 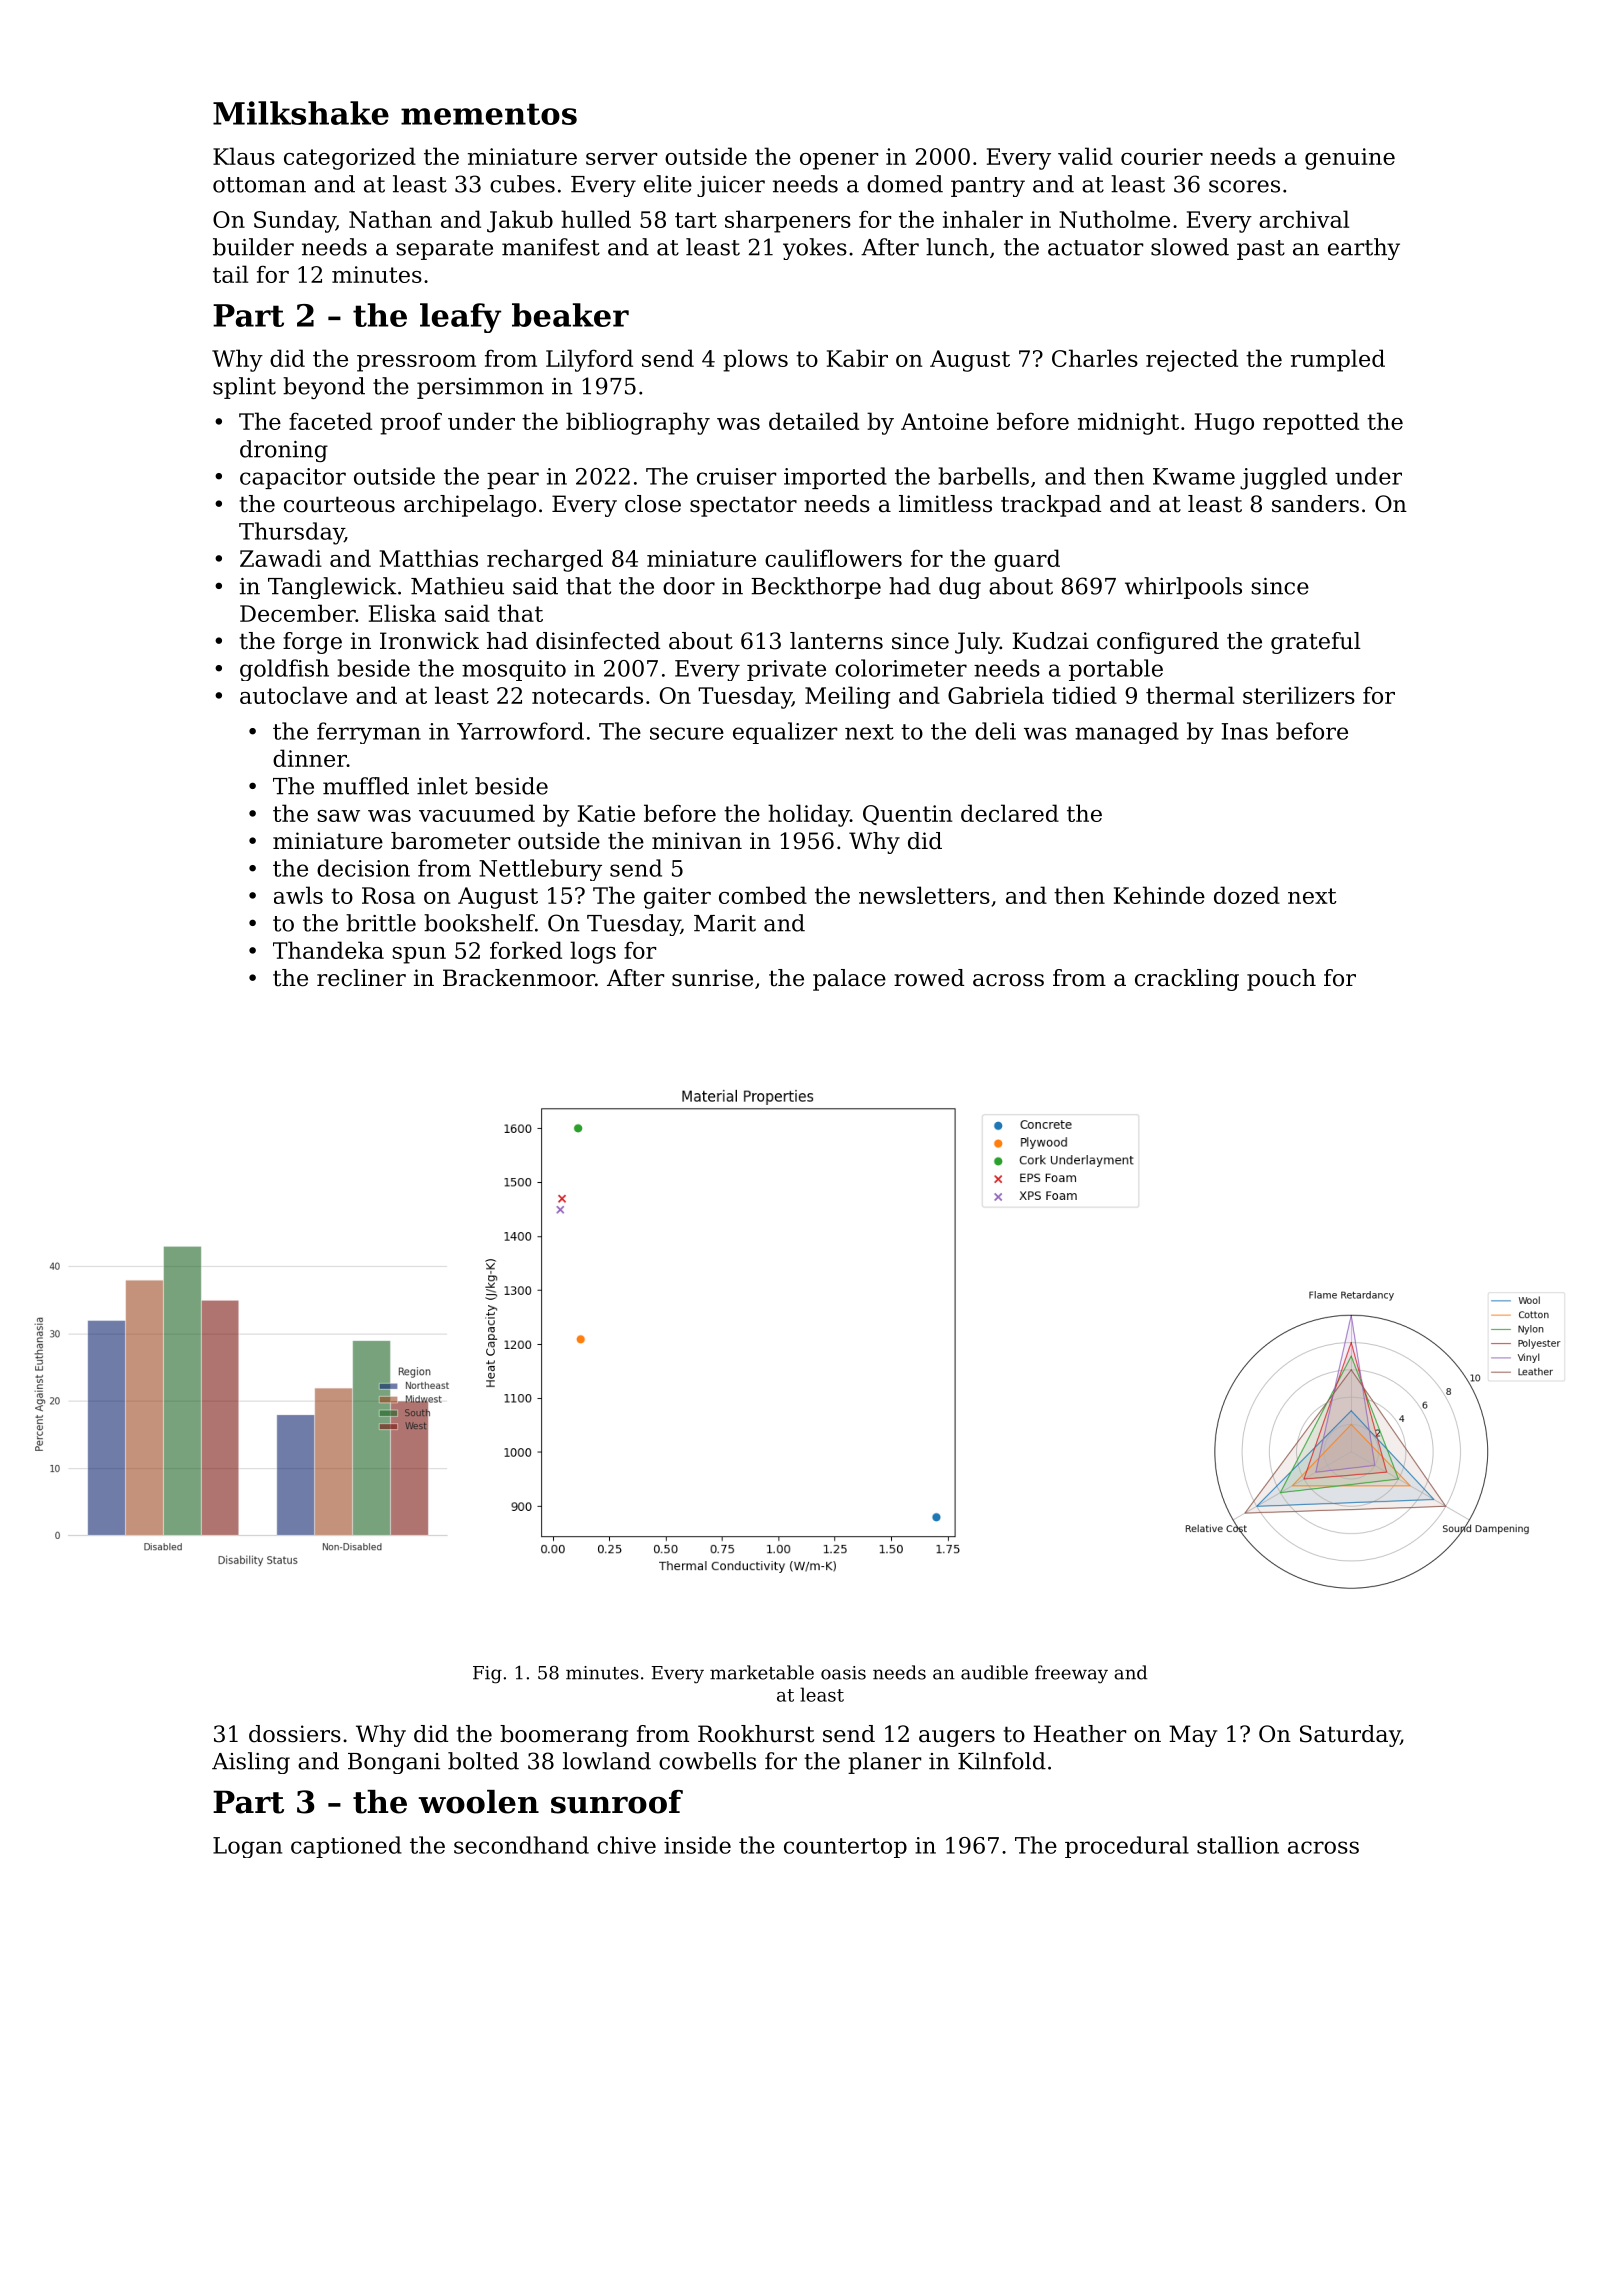 What do you see at coordinates (253, 247) in the screenshot?
I see `builder` at bounding box center [253, 247].
